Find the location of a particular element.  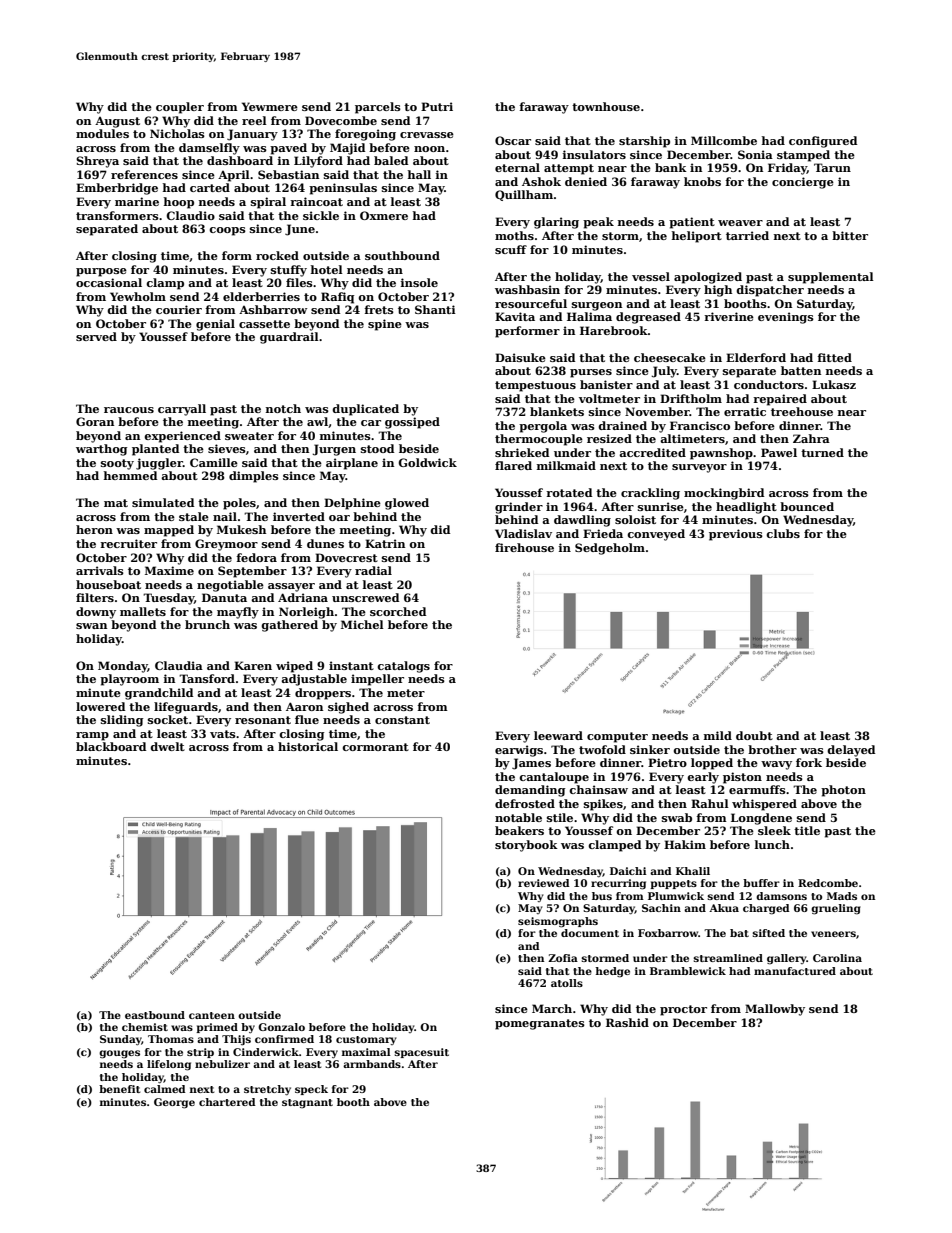

blackboard is located at coordinates (111, 746).
